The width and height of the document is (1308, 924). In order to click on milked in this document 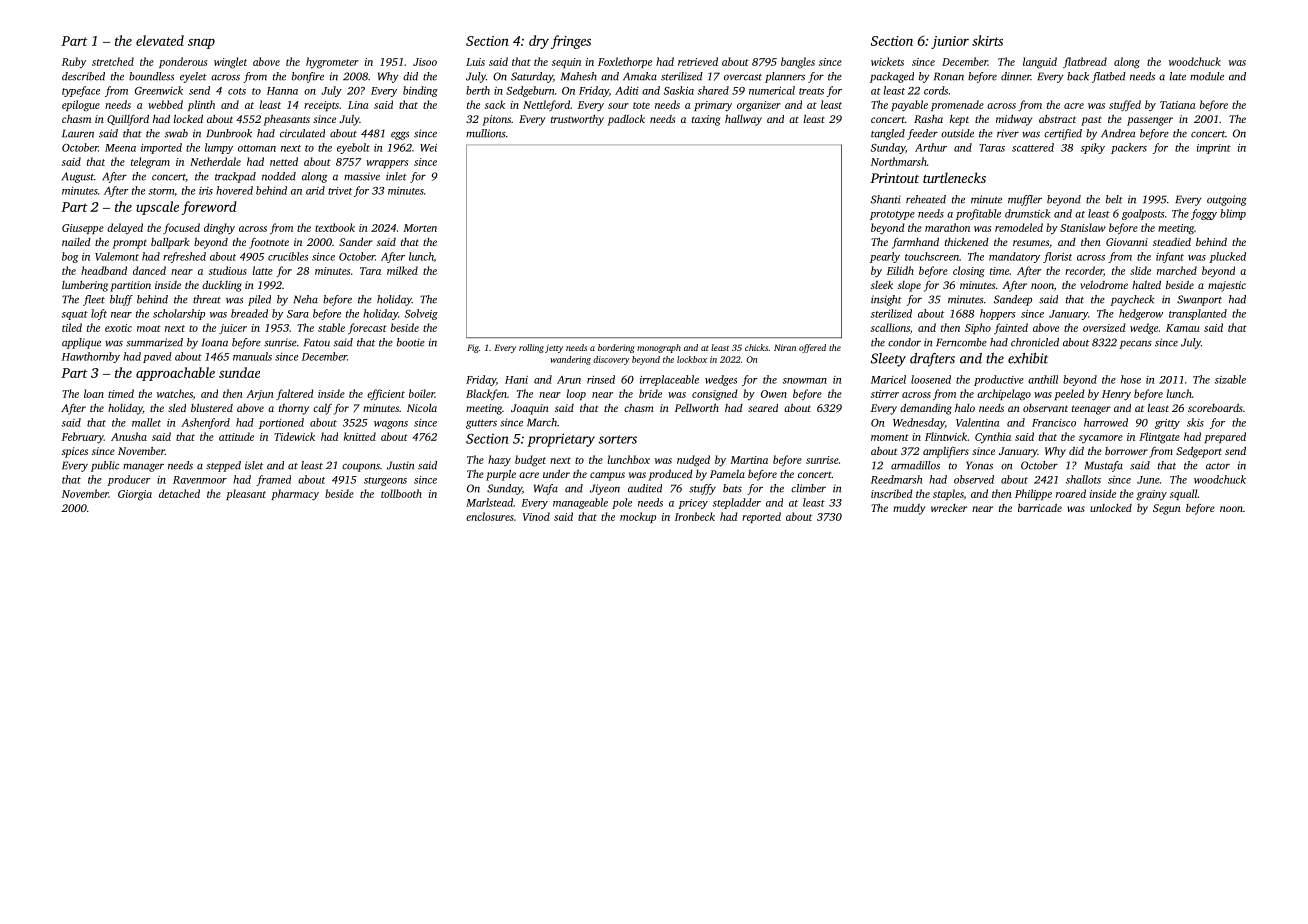, I will do `click(402, 270)`.
